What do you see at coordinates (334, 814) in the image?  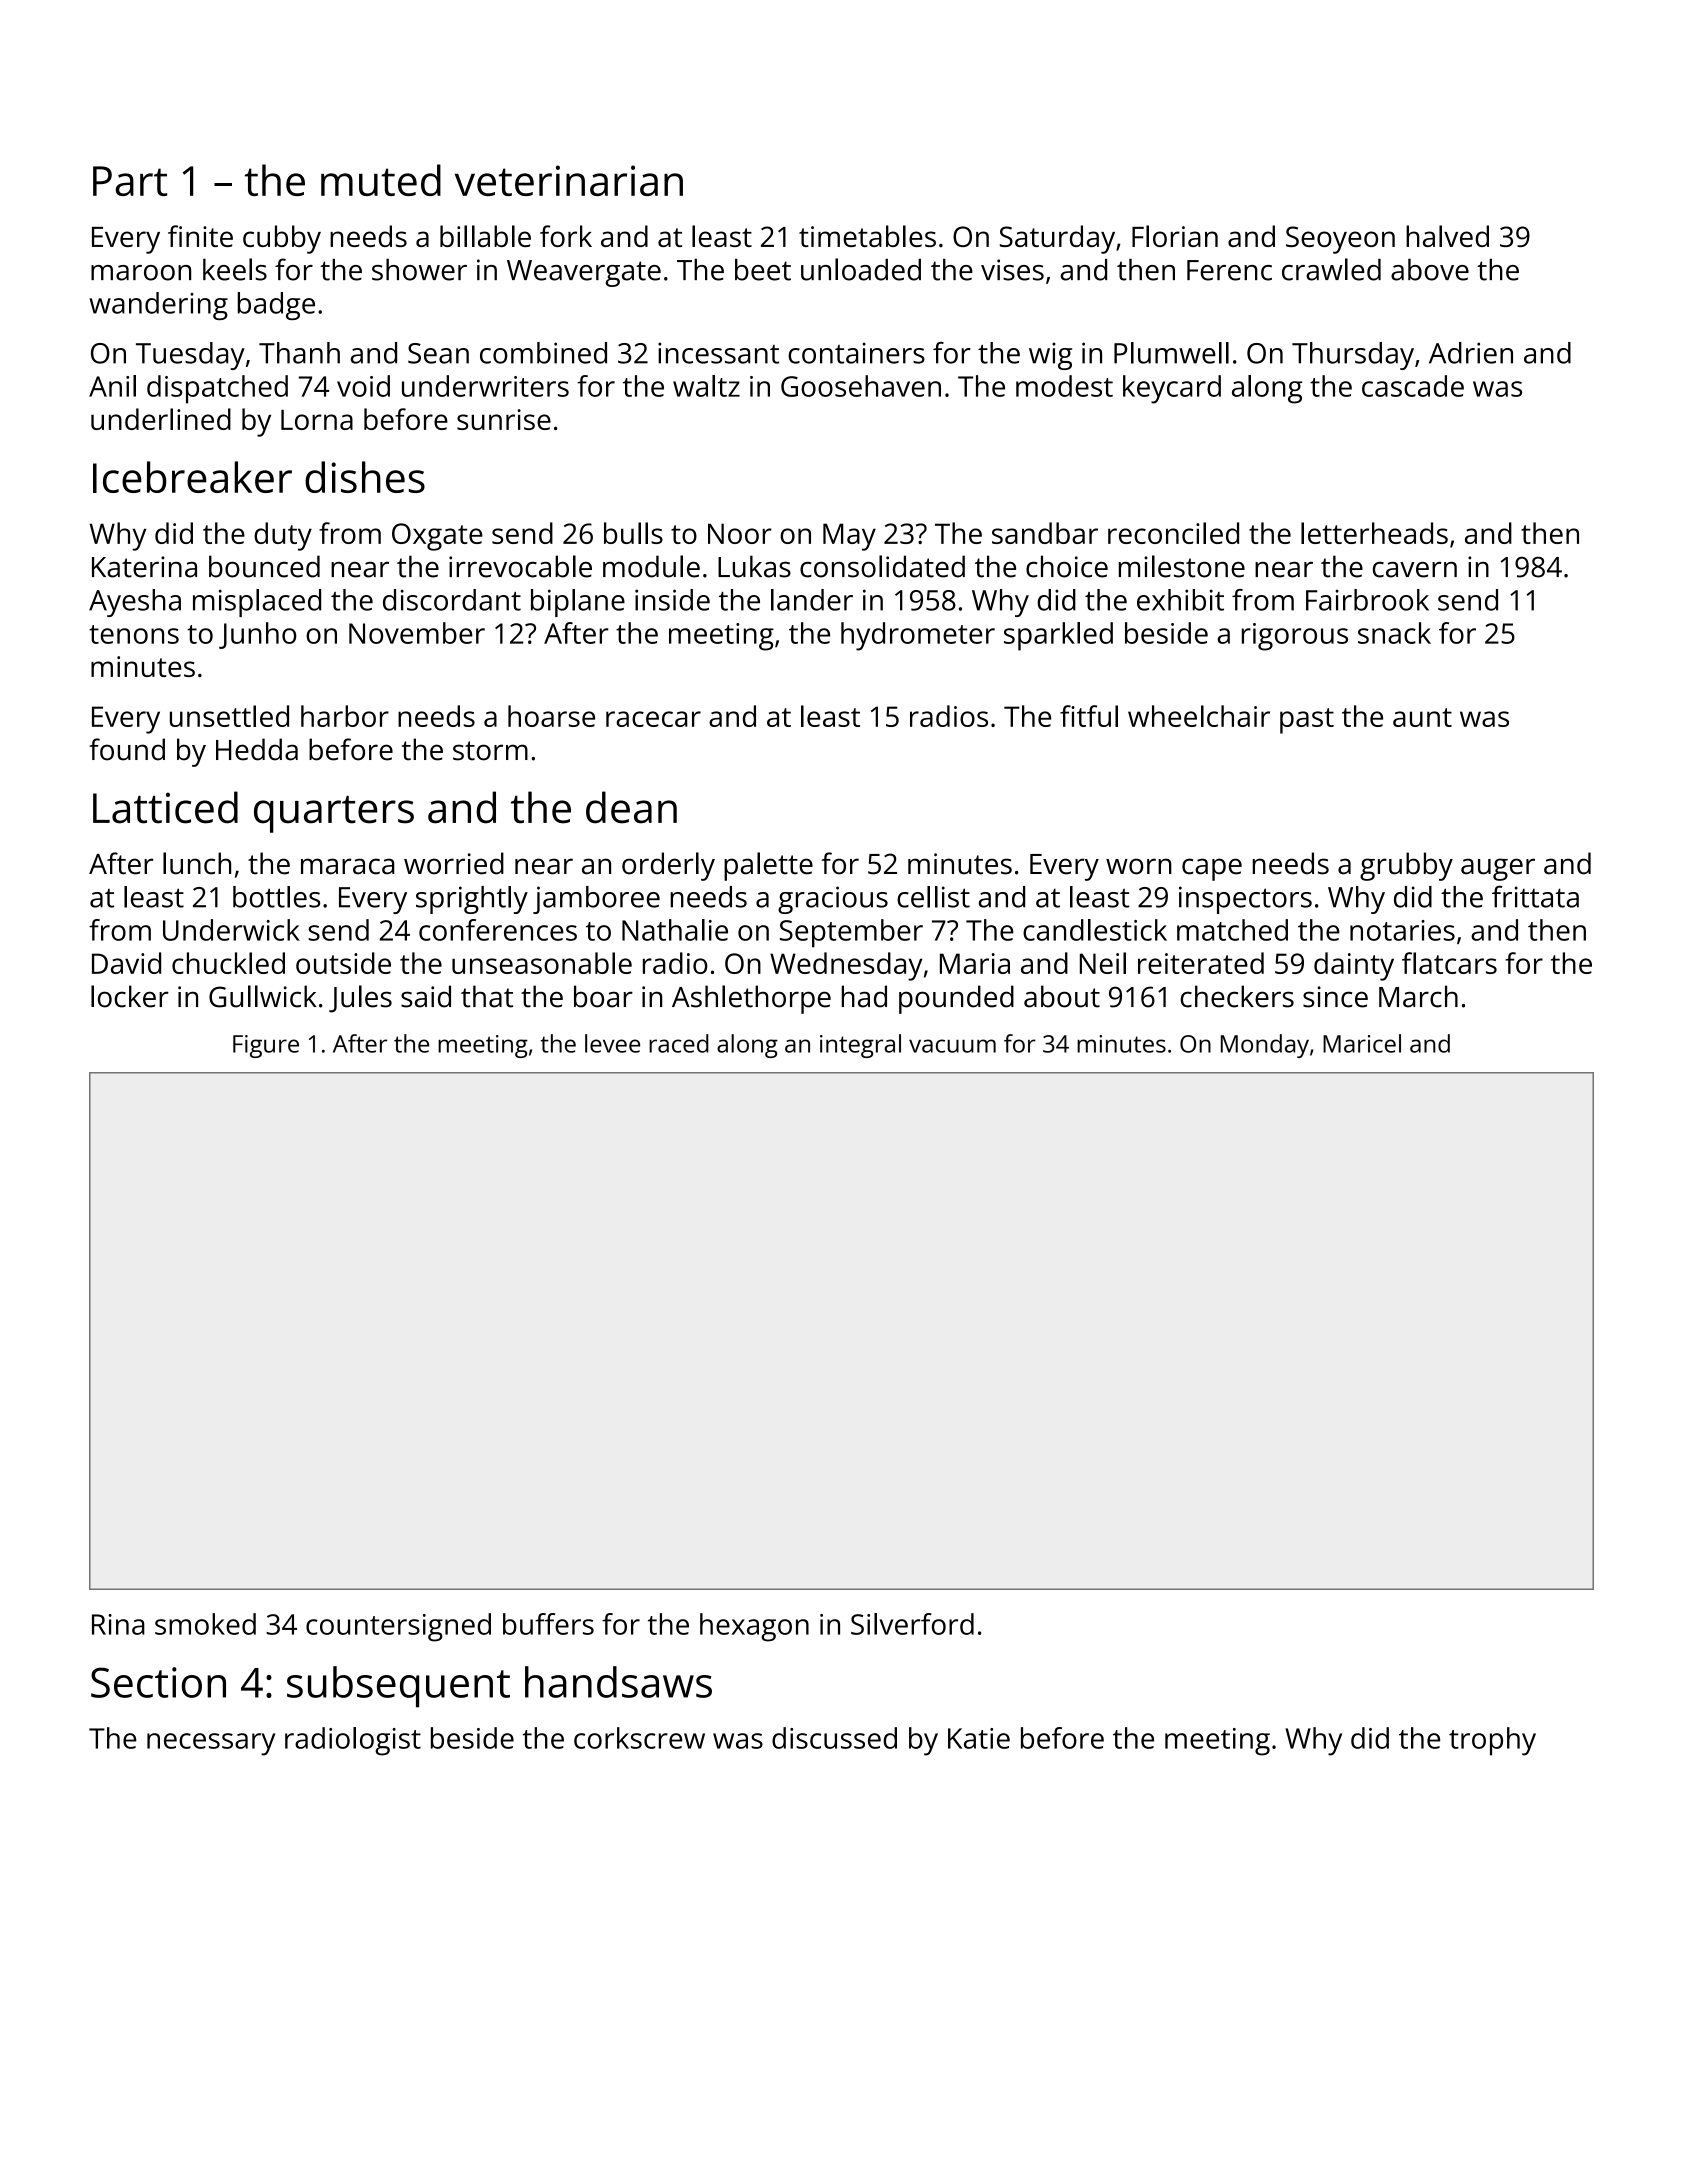 I see `quarters` at bounding box center [334, 814].
